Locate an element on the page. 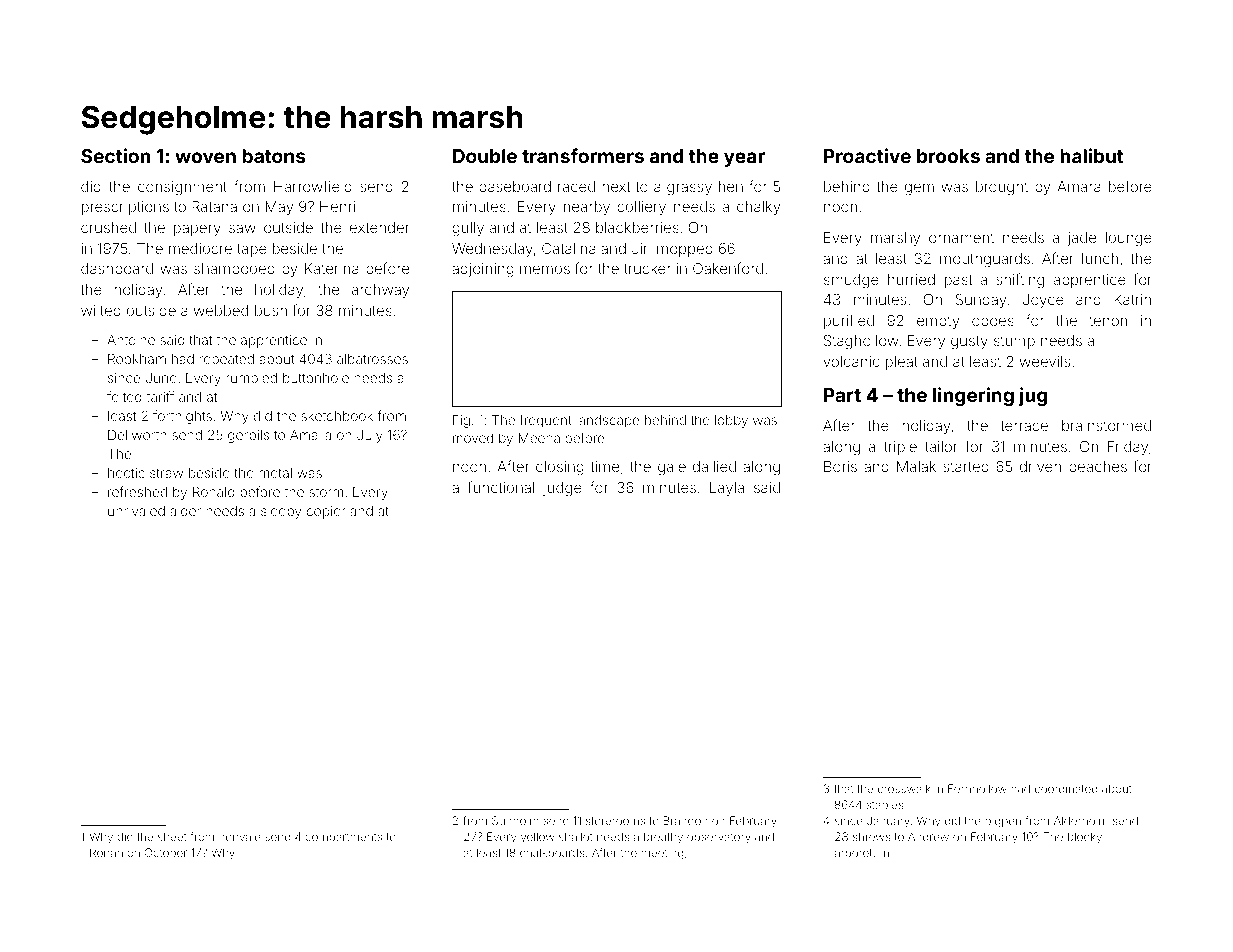  metal is located at coordinates (275, 473).
